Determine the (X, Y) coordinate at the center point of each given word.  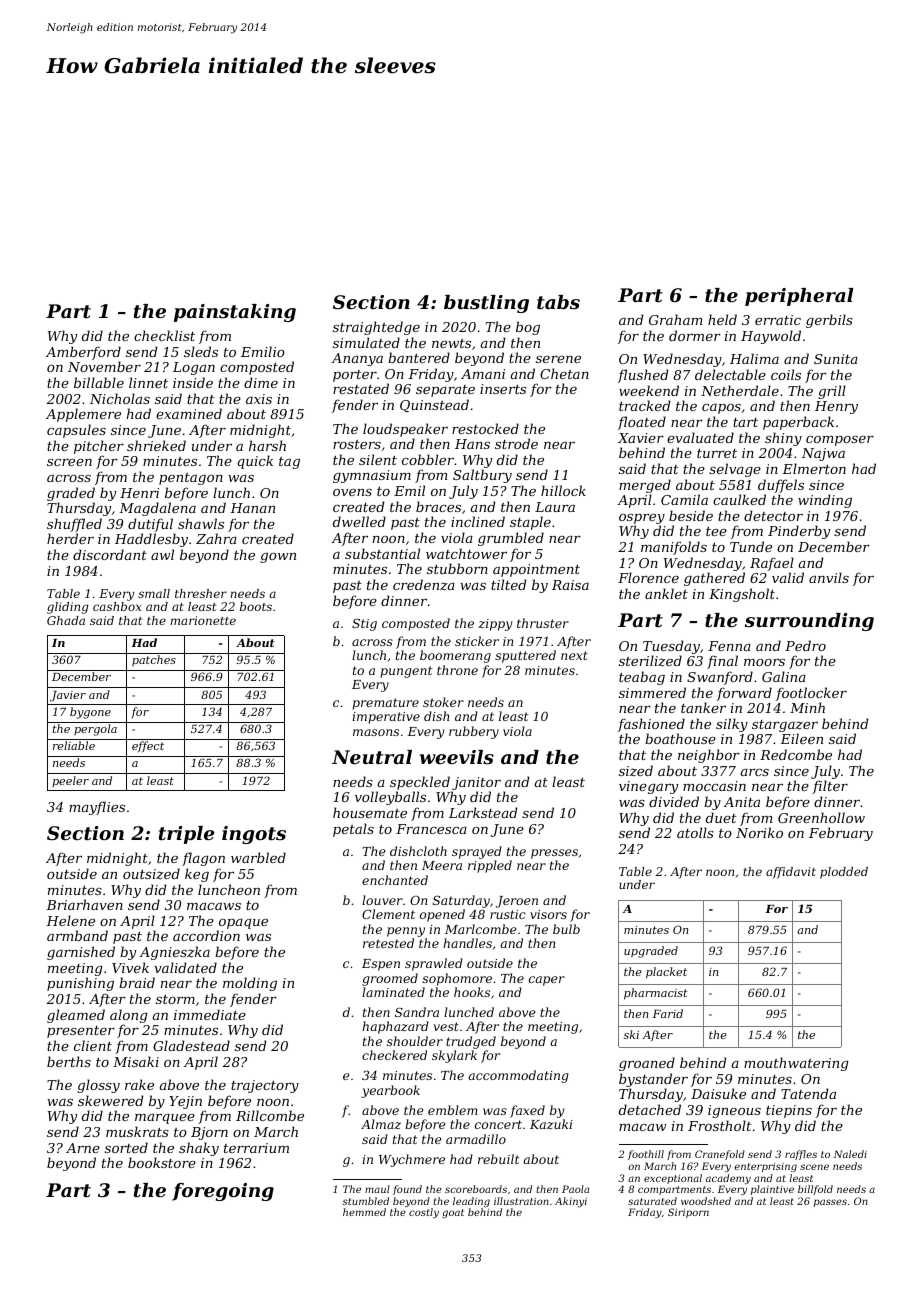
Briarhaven (84, 904)
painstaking (235, 313)
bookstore (162, 1162)
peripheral (799, 297)
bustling (486, 304)
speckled (420, 783)
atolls (695, 832)
